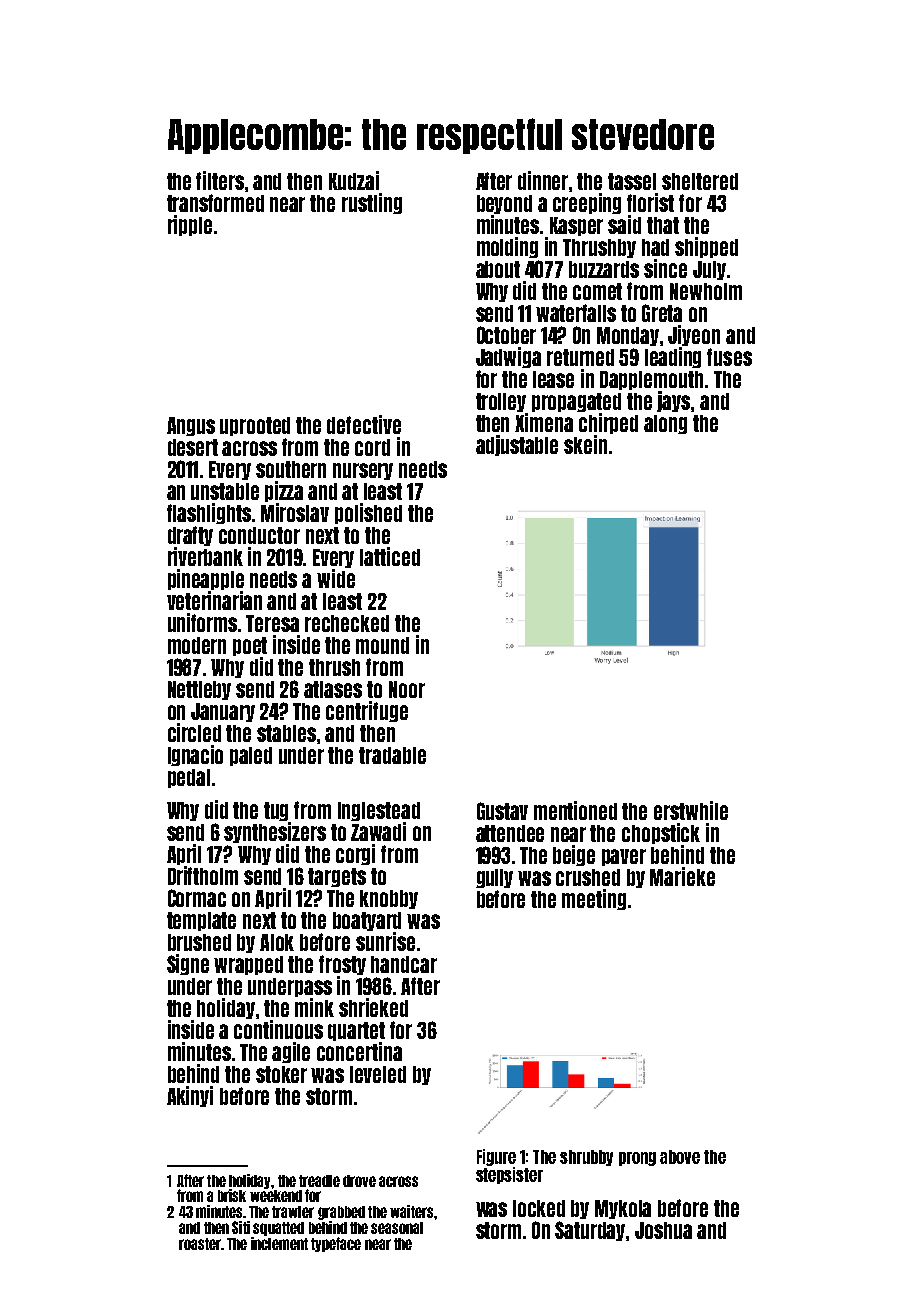  Describe the element at coordinates (220, 180) in the screenshot. I see `filters` at that location.
